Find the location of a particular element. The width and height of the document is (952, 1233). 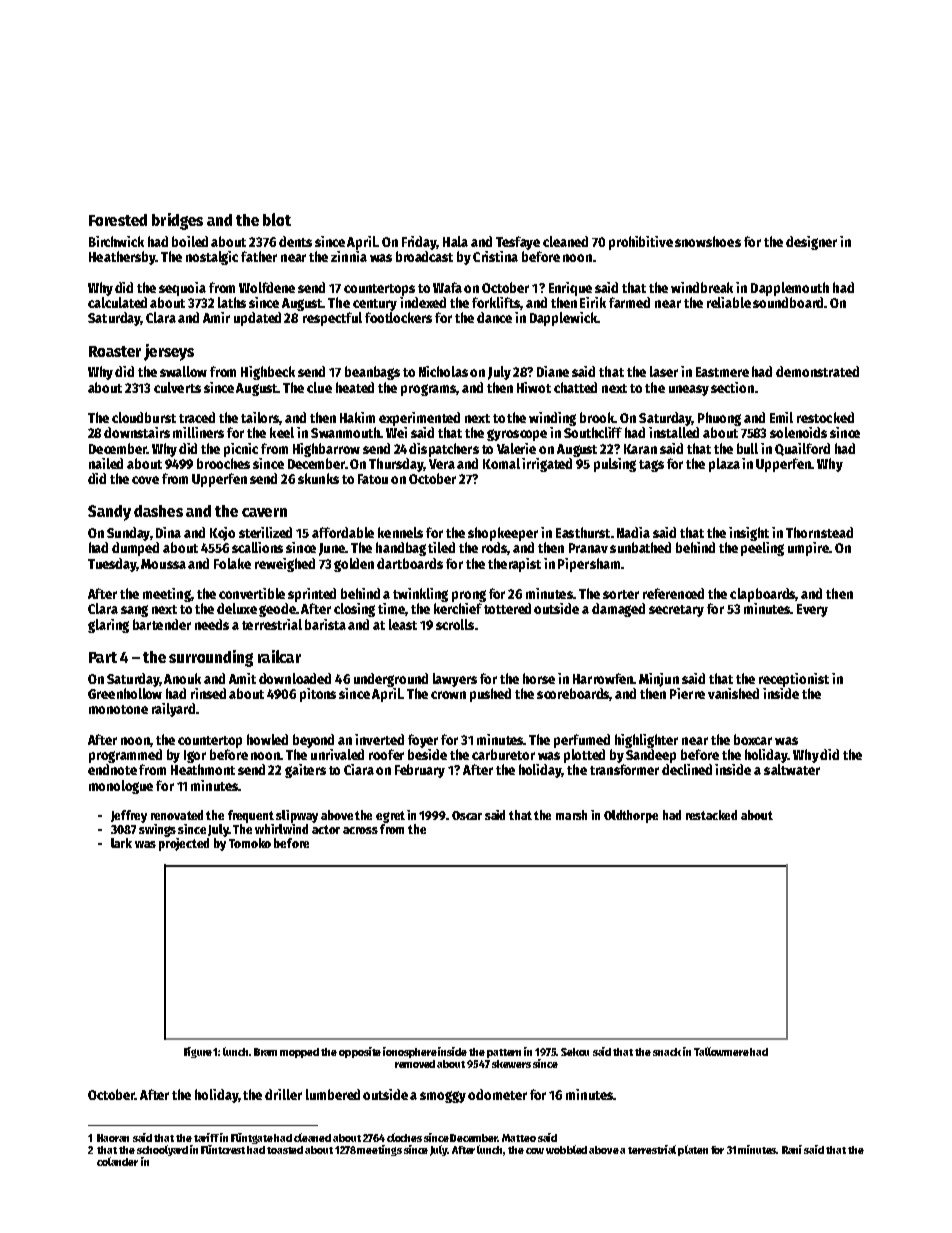

pattern is located at coordinates (504, 1053).
